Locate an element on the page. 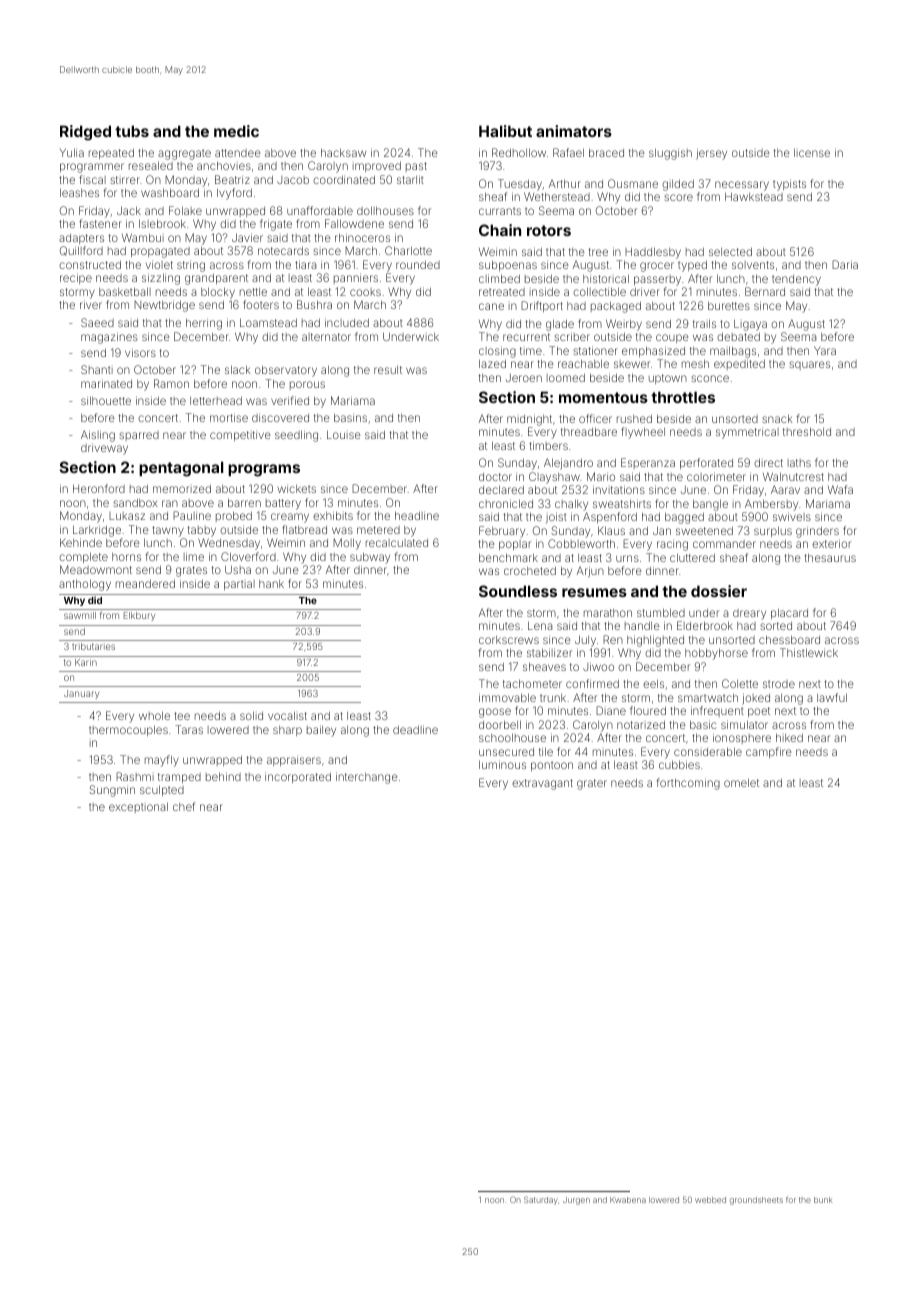 This document has height=1308, width=924. headline is located at coordinates (417, 515).
